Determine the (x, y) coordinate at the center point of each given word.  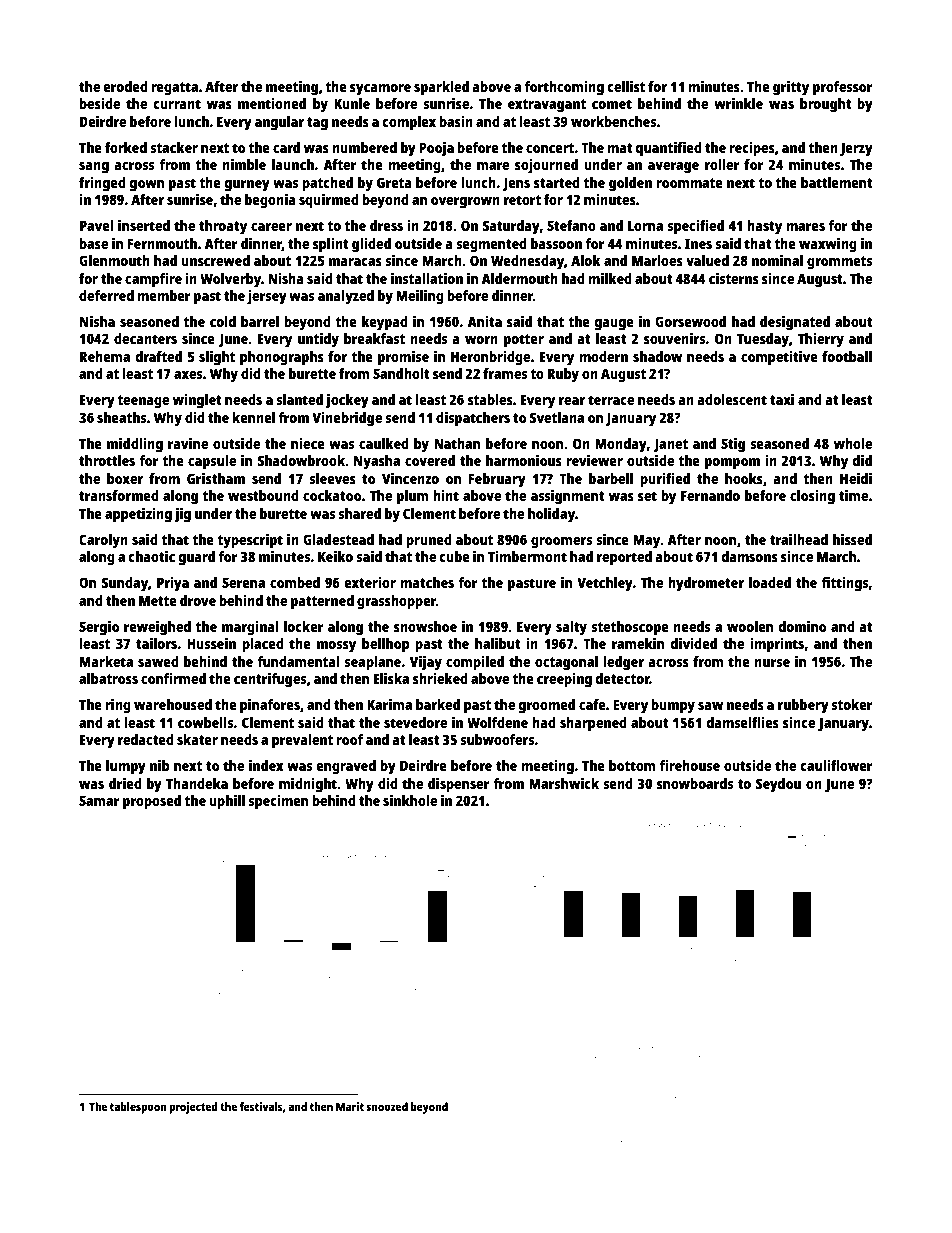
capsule (212, 462)
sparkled (441, 88)
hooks (744, 478)
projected (193, 1108)
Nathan (457, 443)
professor (843, 88)
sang (94, 168)
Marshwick (564, 783)
